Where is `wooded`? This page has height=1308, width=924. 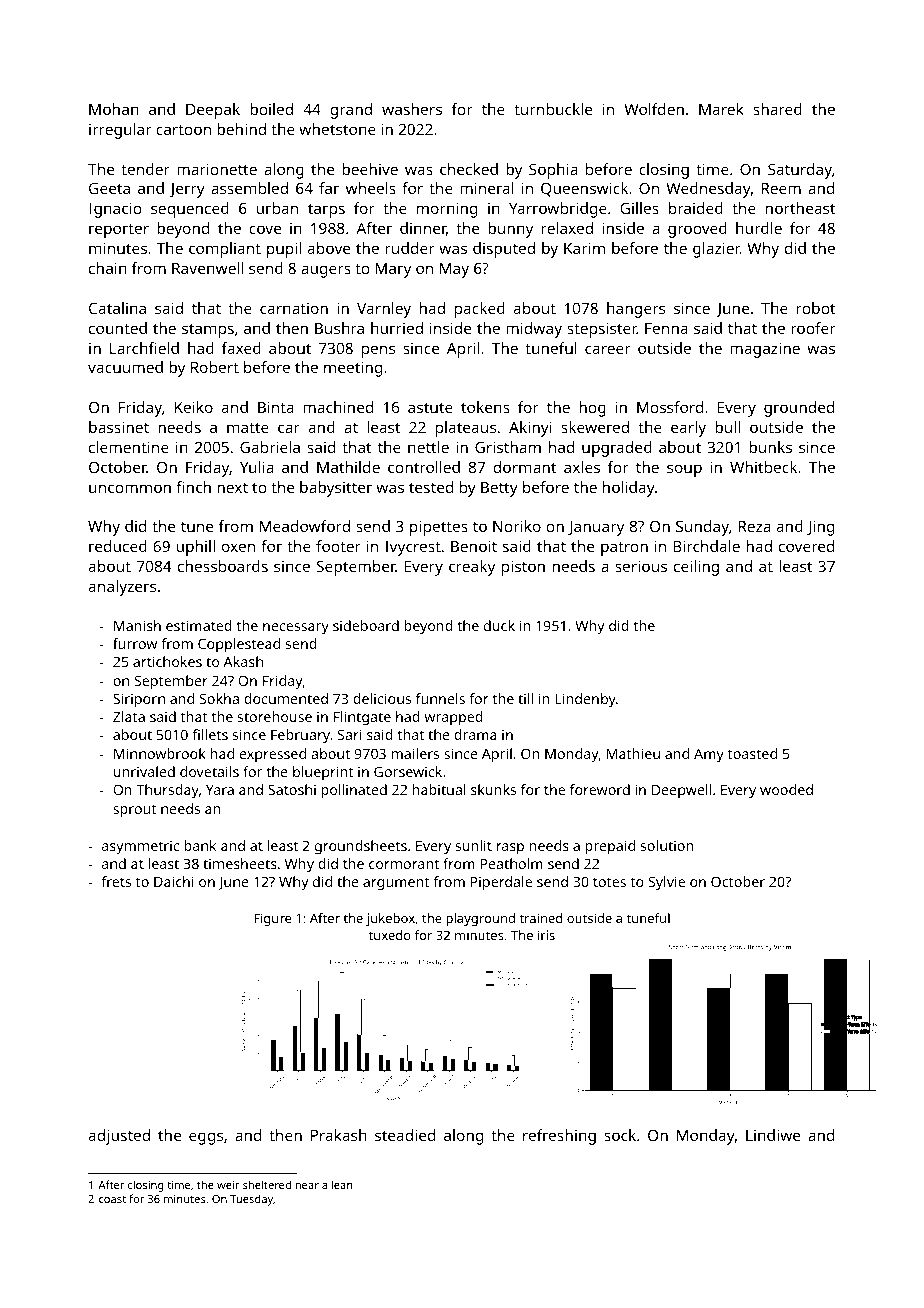 wooded is located at coordinates (786, 789).
